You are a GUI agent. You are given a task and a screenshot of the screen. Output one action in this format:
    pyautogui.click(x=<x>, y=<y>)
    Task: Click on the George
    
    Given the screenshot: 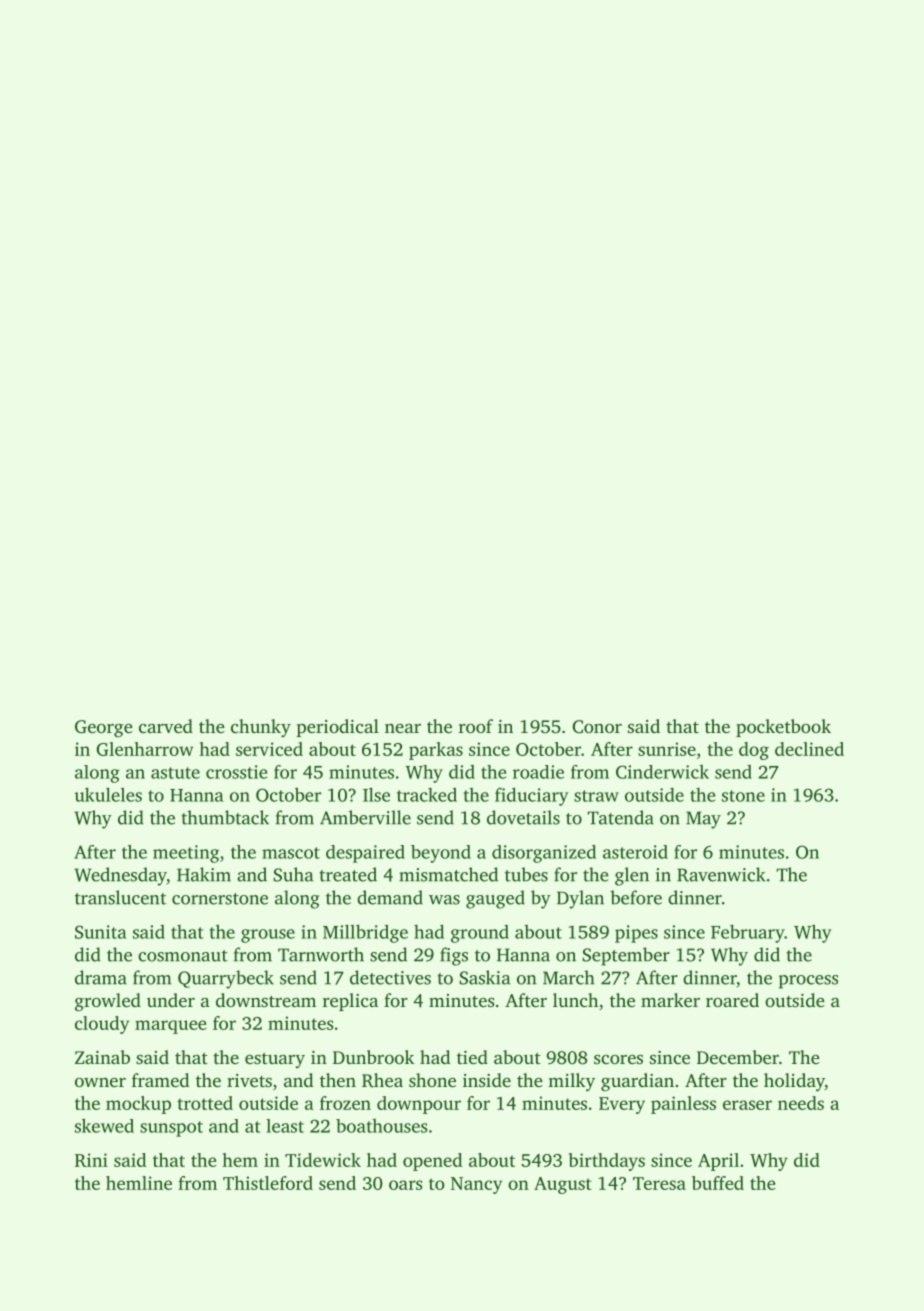 What is the action you would take?
    pyautogui.click(x=104, y=728)
